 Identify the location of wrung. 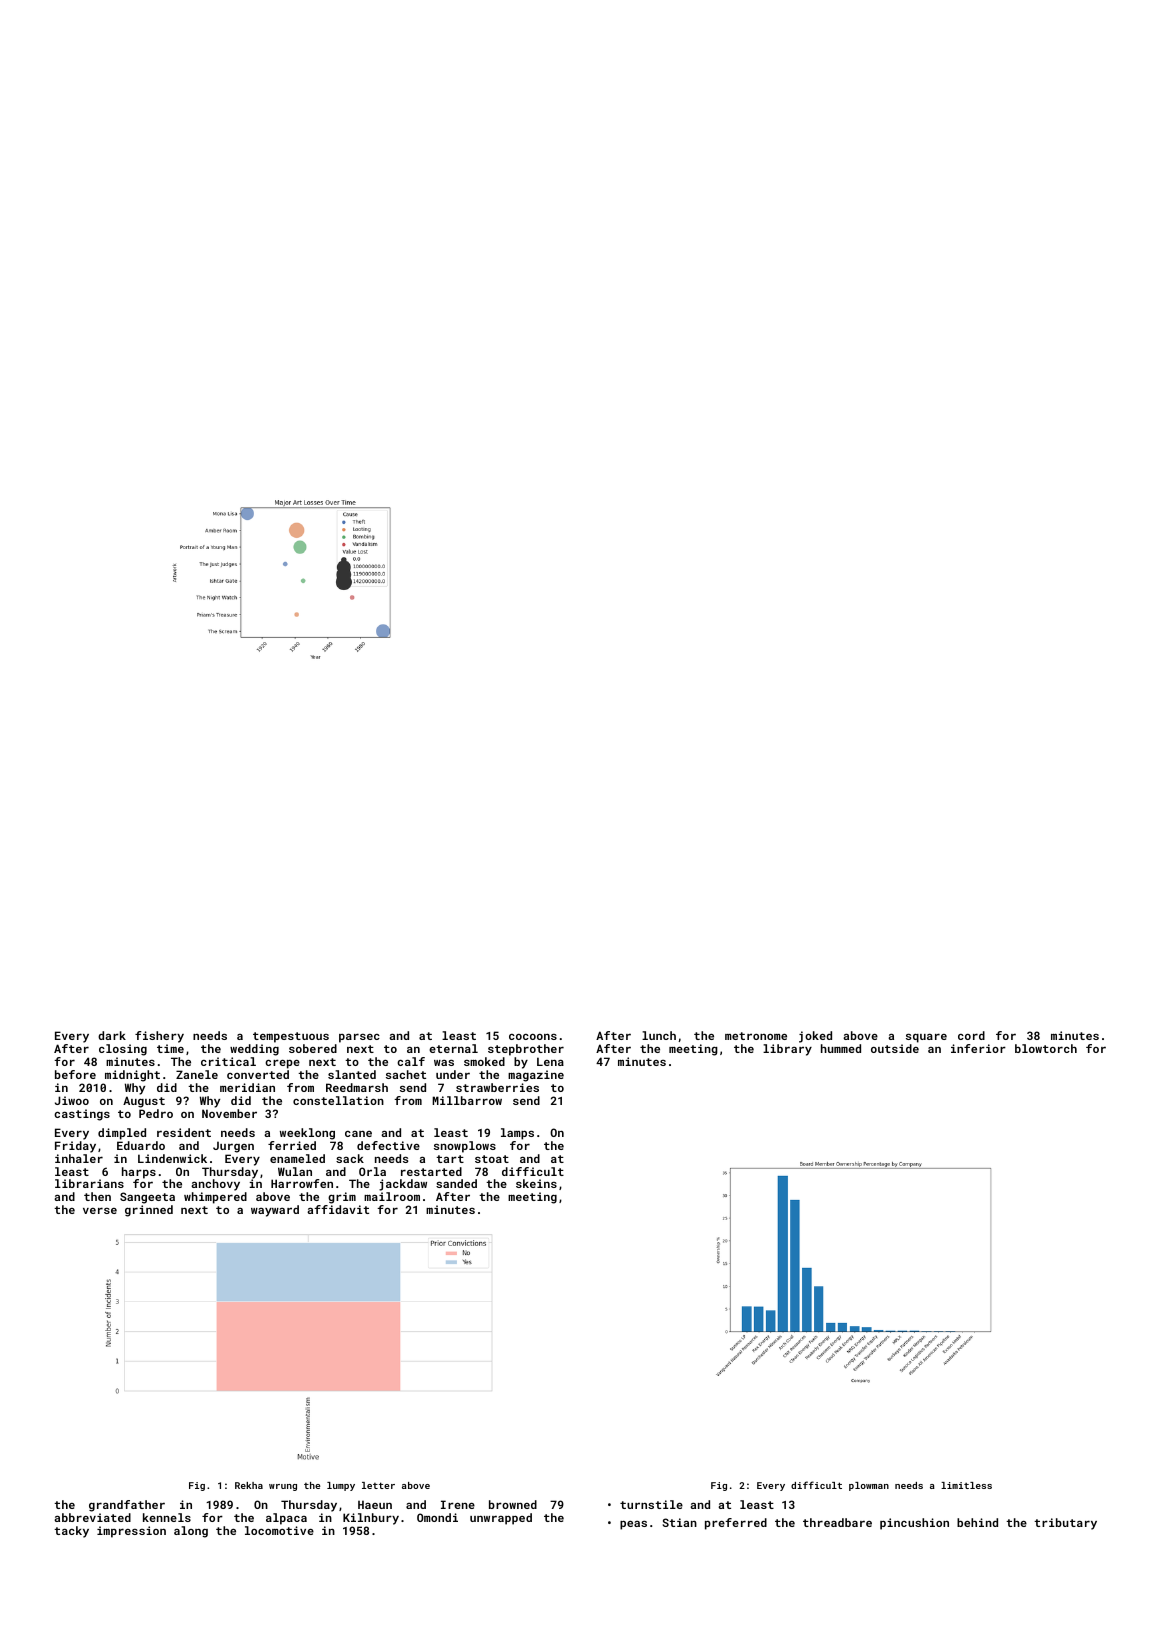
(283, 1487).
